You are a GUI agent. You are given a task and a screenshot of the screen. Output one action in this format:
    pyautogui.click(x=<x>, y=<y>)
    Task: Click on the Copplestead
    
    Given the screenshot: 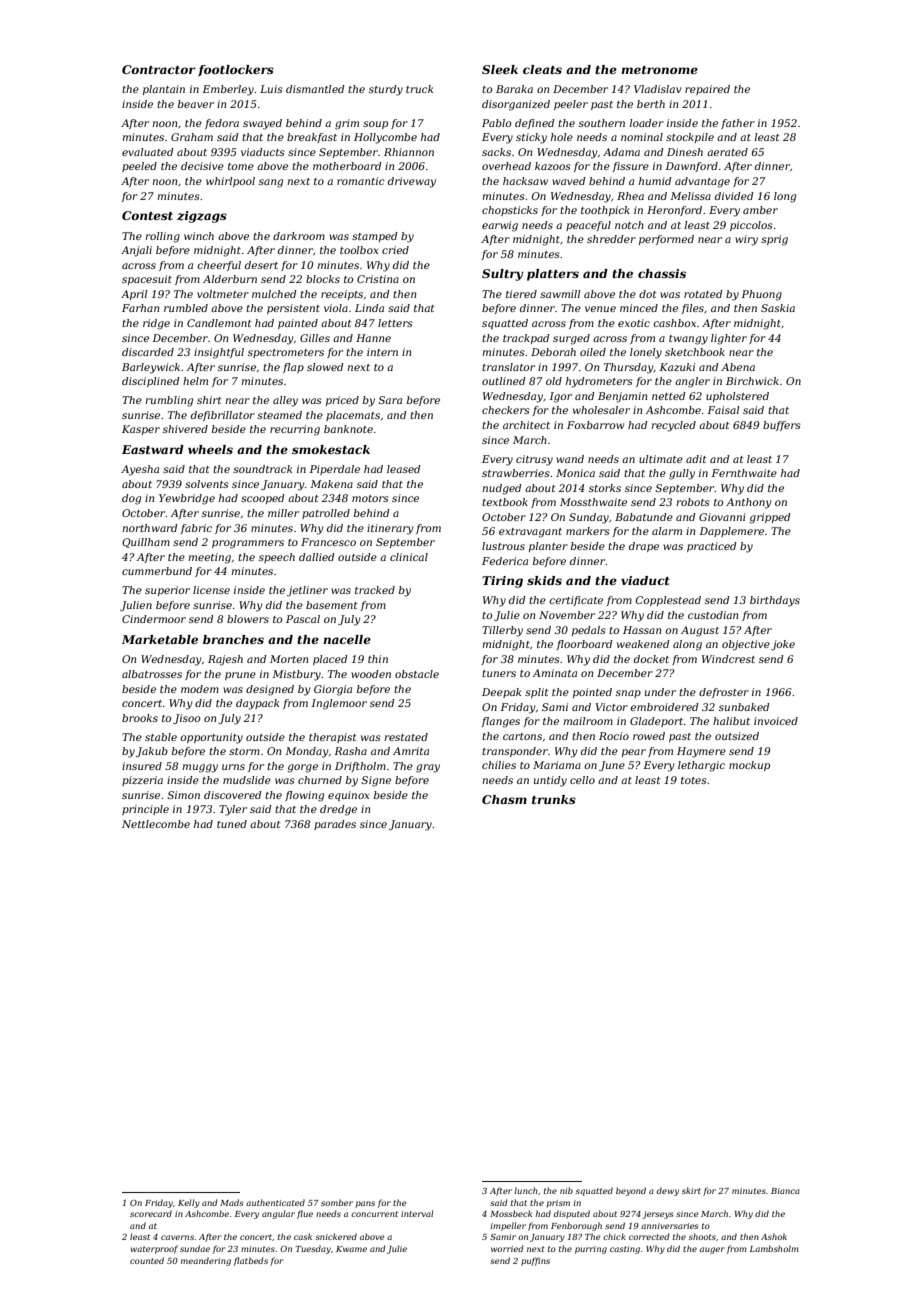 What is the action you would take?
    pyautogui.click(x=668, y=601)
